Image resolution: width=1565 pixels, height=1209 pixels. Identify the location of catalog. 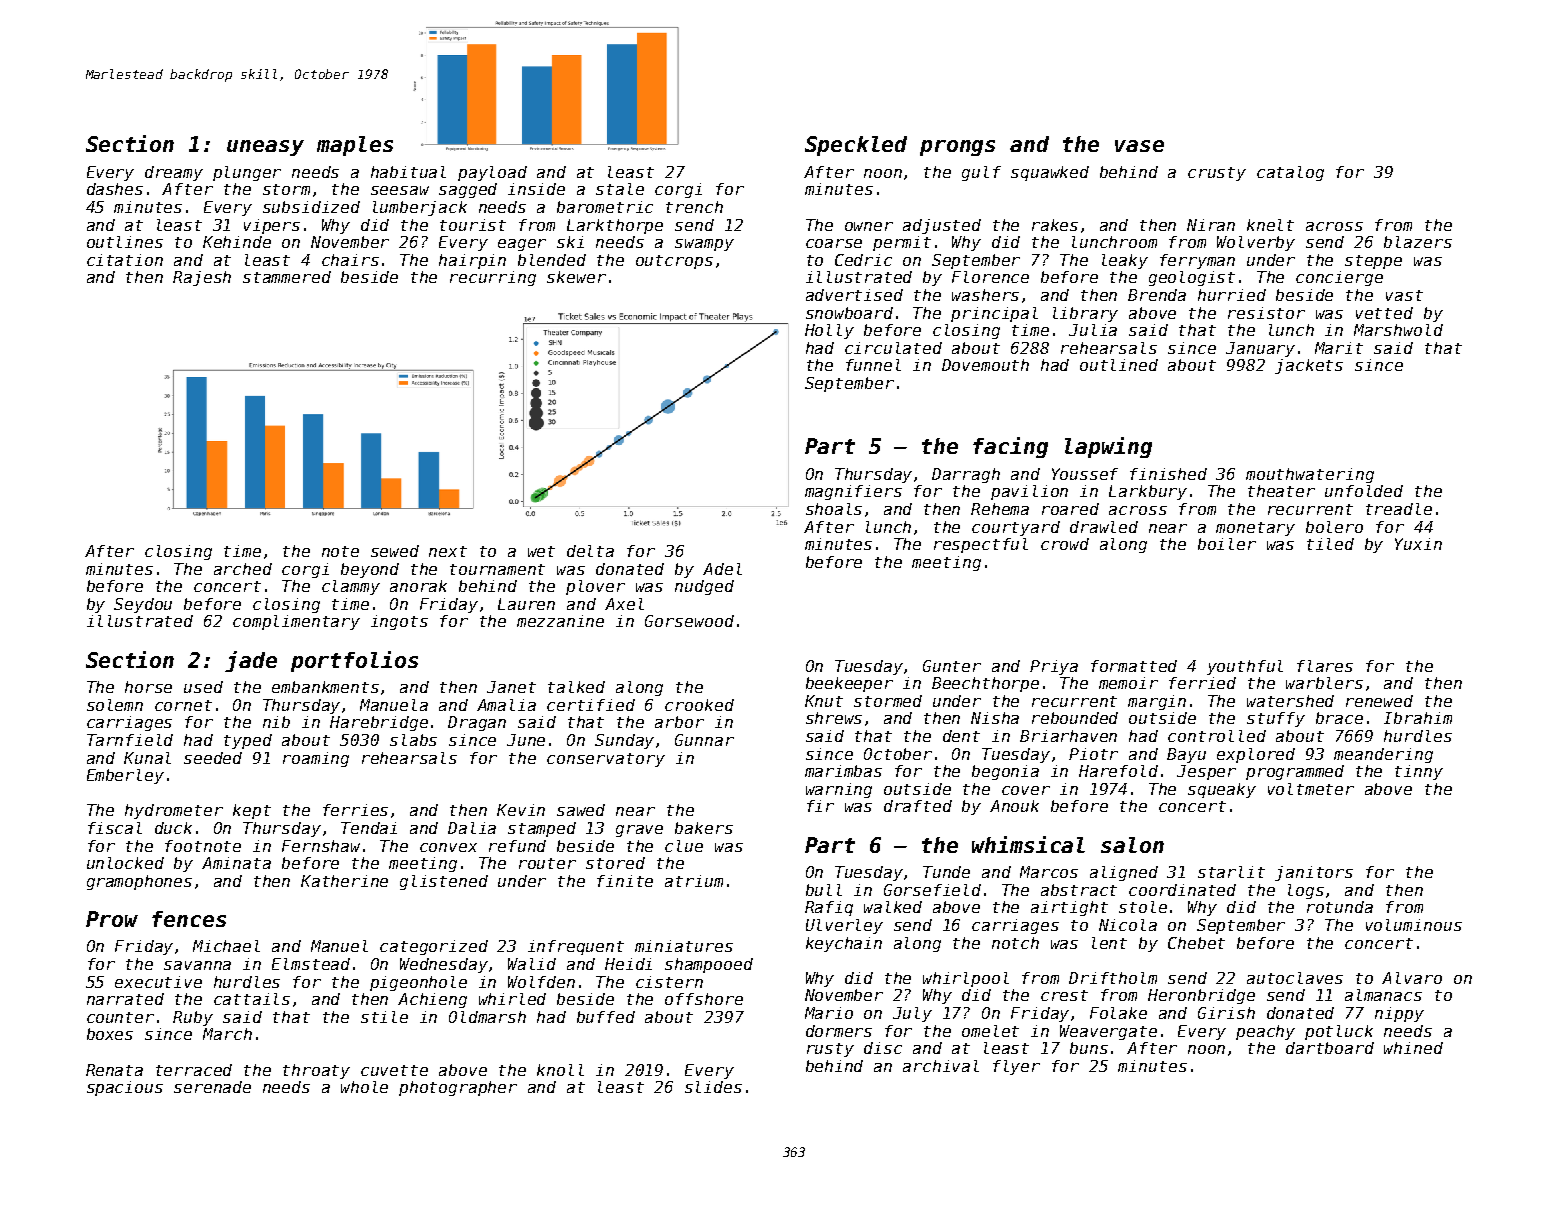
(1290, 173).
